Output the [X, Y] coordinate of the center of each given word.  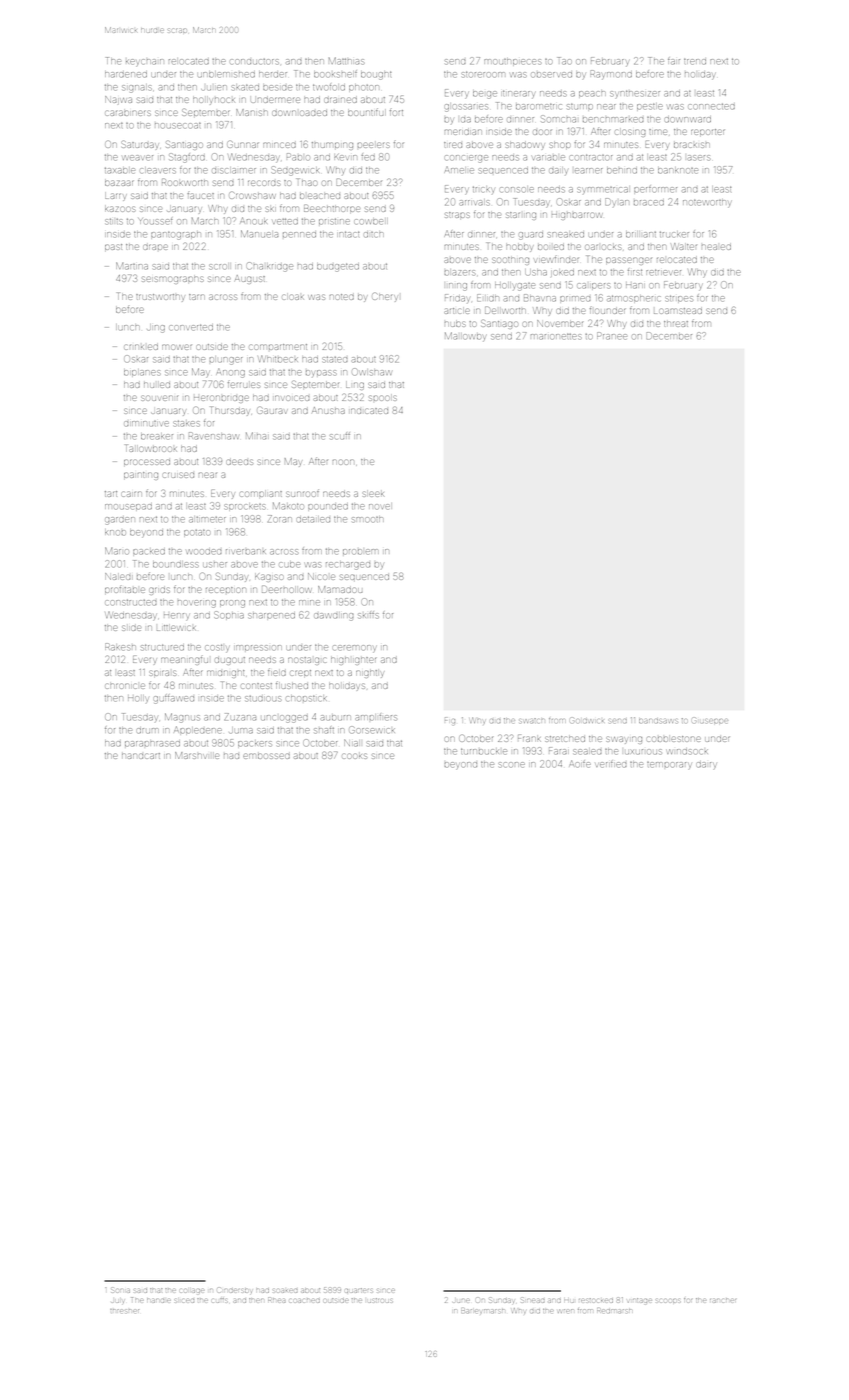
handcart [141, 756]
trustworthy [160, 298]
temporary [669, 765]
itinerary [518, 93]
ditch [373, 235]
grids [159, 591]
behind [622, 171]
